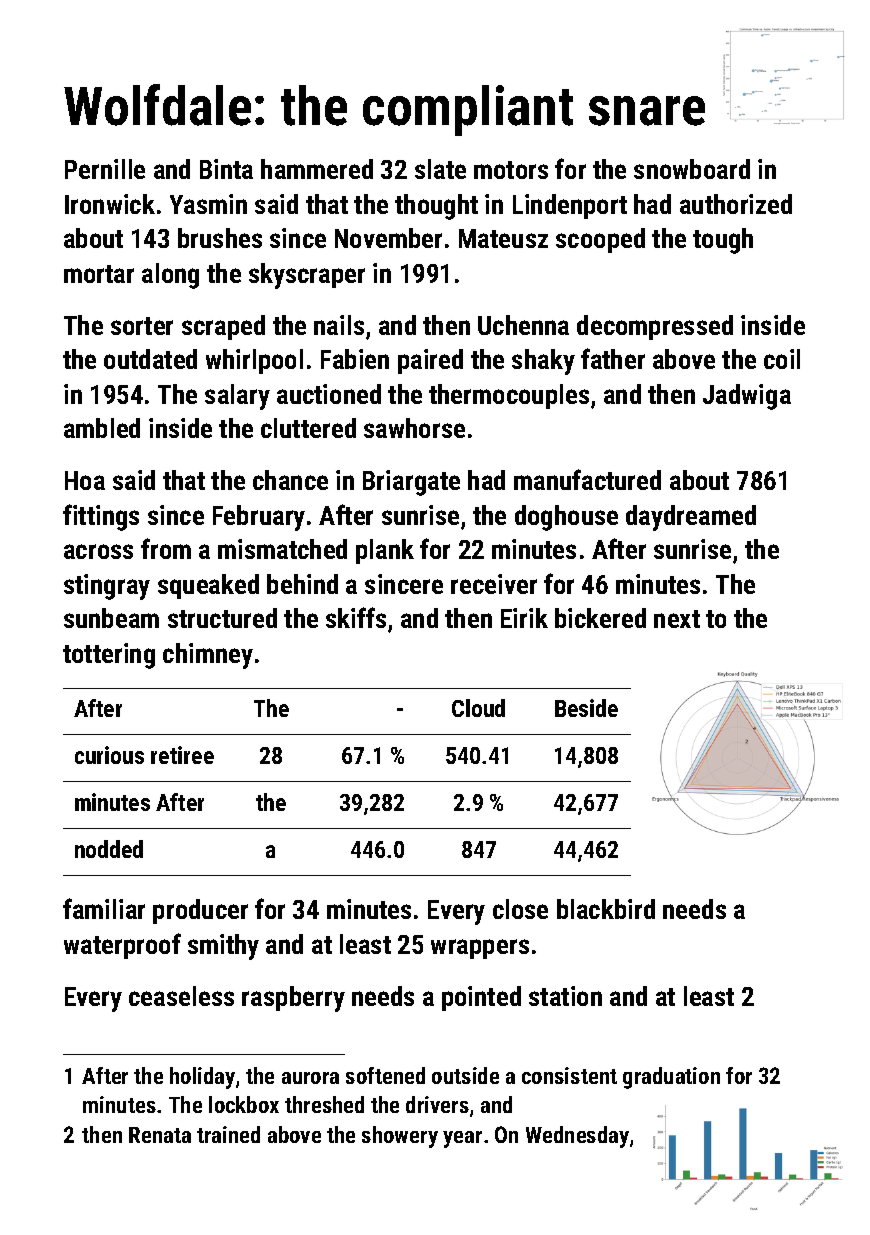 The width and height of the page is (870, 1235). Describe the element at coordinates (109, 755) in the page. I see `curious` at that location.
